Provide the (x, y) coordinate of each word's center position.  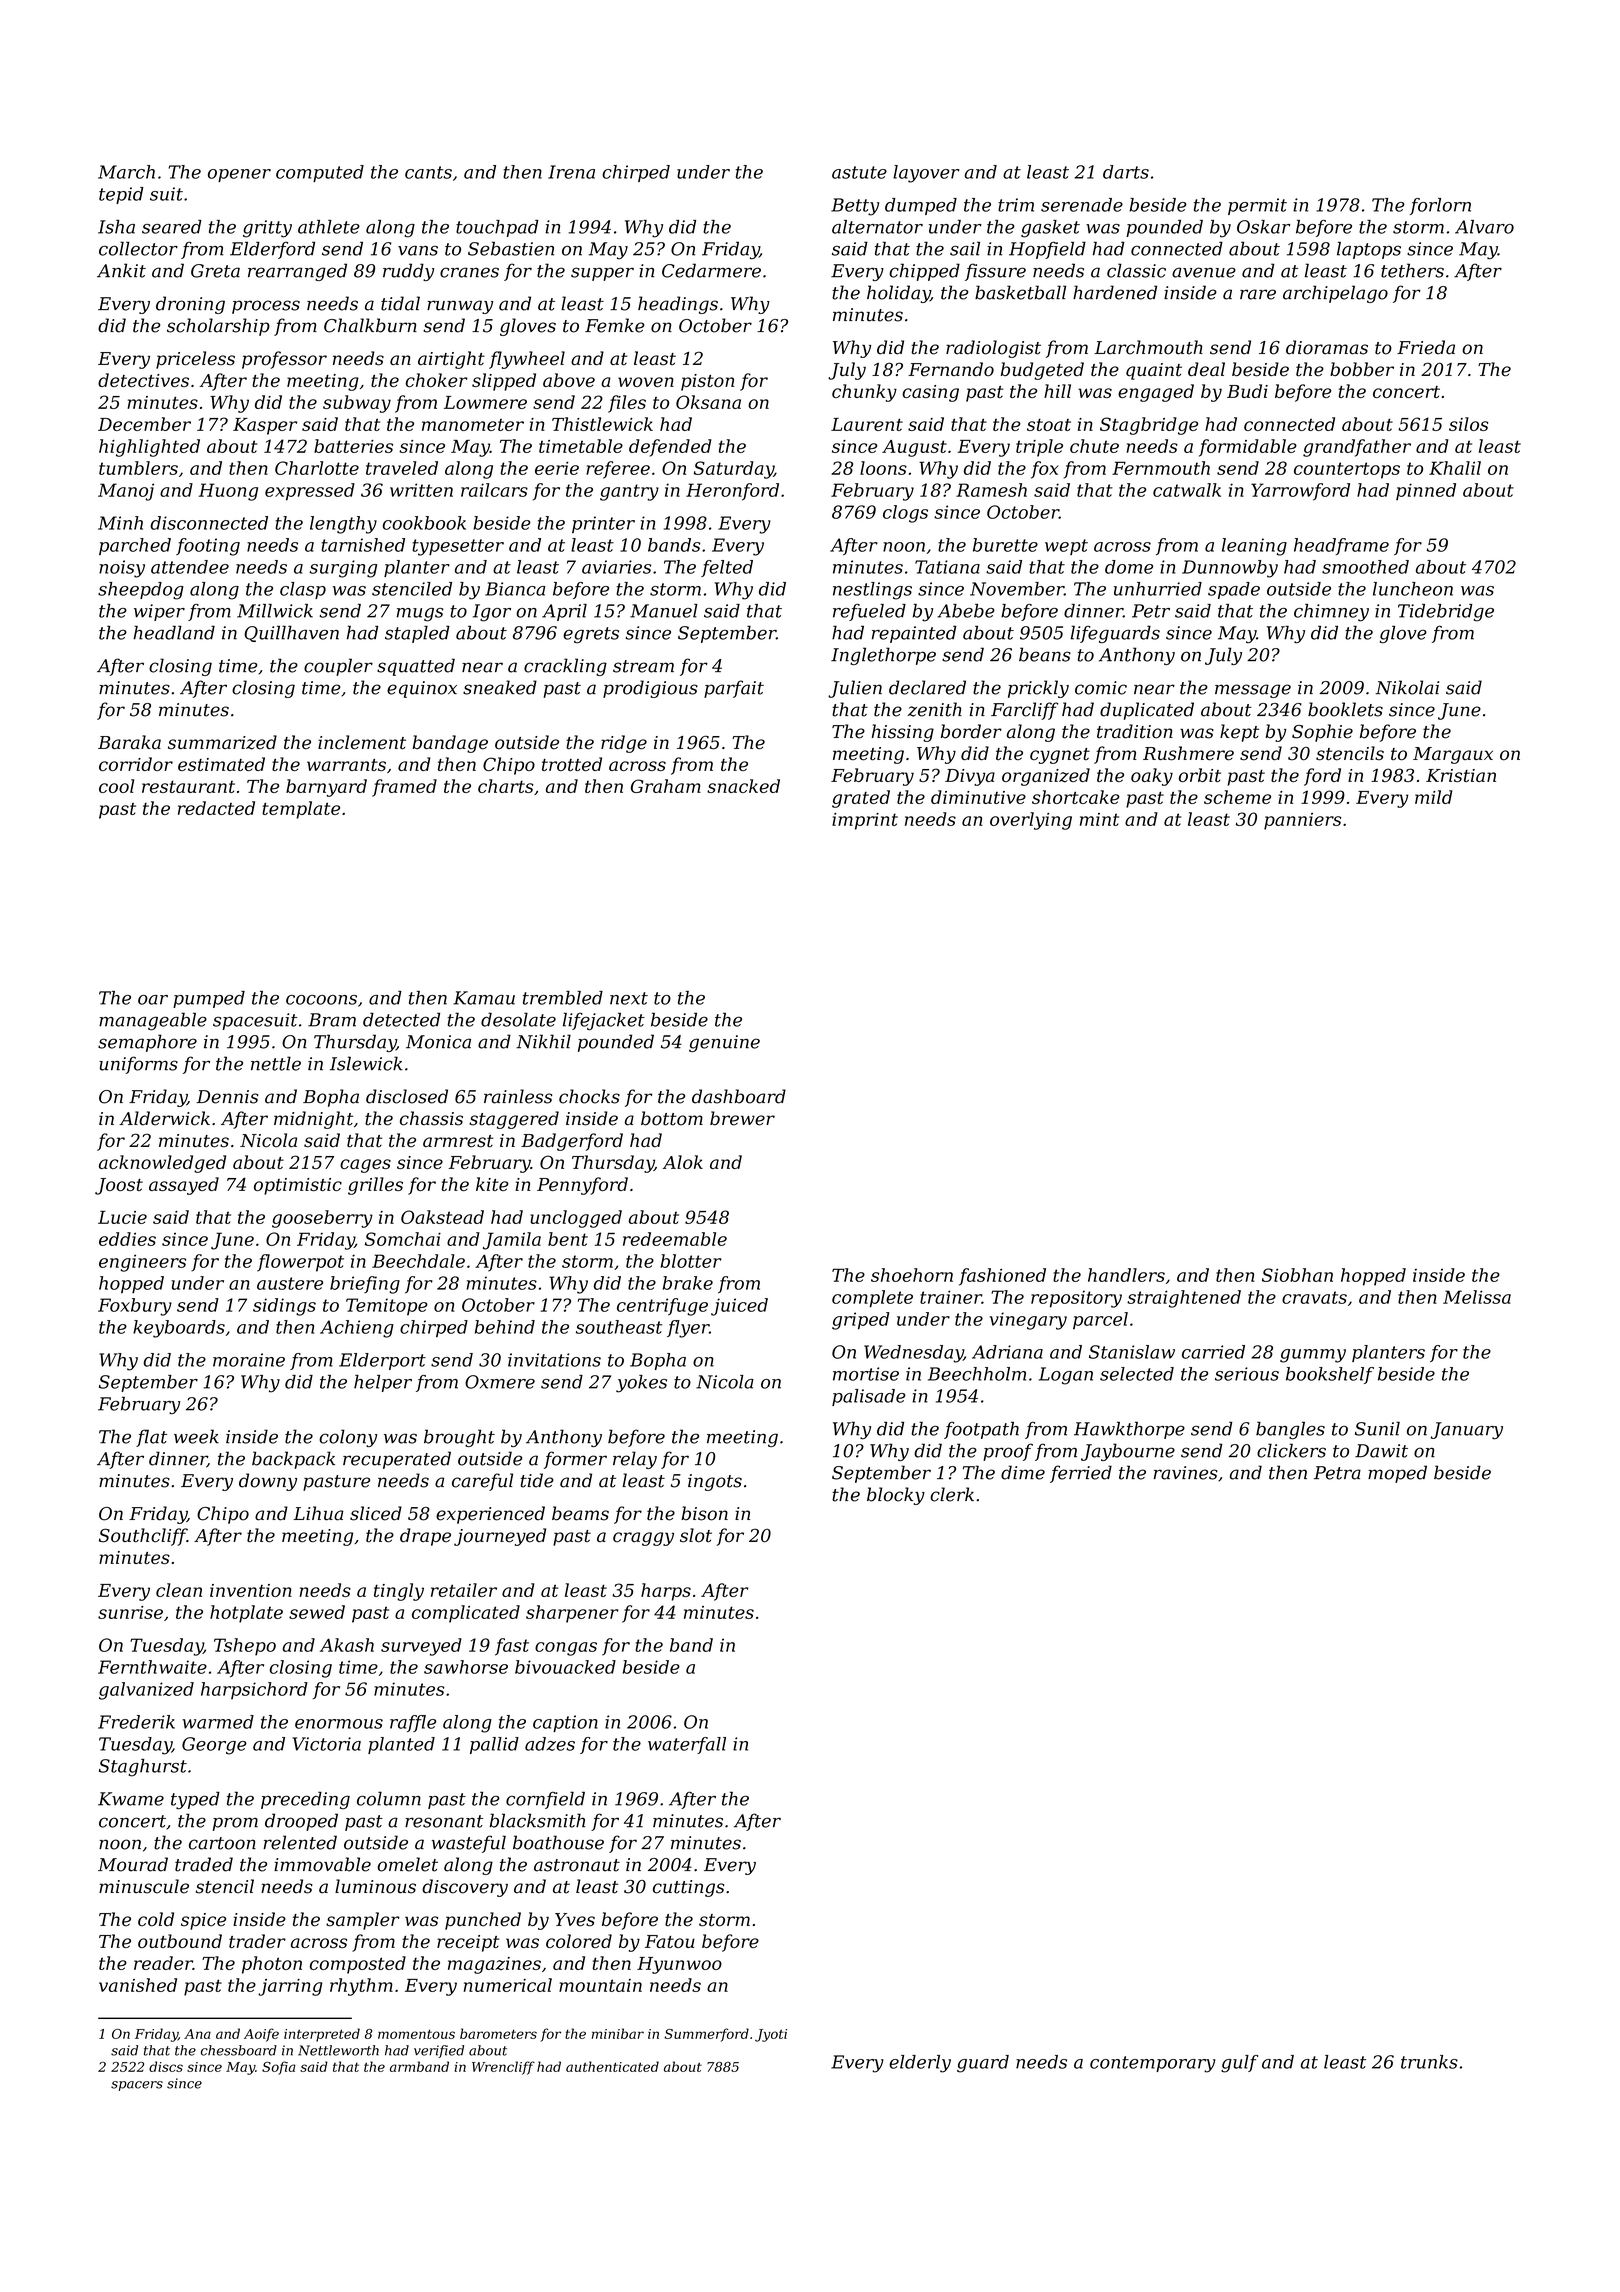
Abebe (966, 611)
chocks (589, 1096)
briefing (365, 1285)
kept (1239, 733)
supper (602, 274)
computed (320, 173)
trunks (1429, 2062)
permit (1257, 206)
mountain (600, 1985)
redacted (216, 808)
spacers (137, 2086)
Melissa (1477, 1297)
